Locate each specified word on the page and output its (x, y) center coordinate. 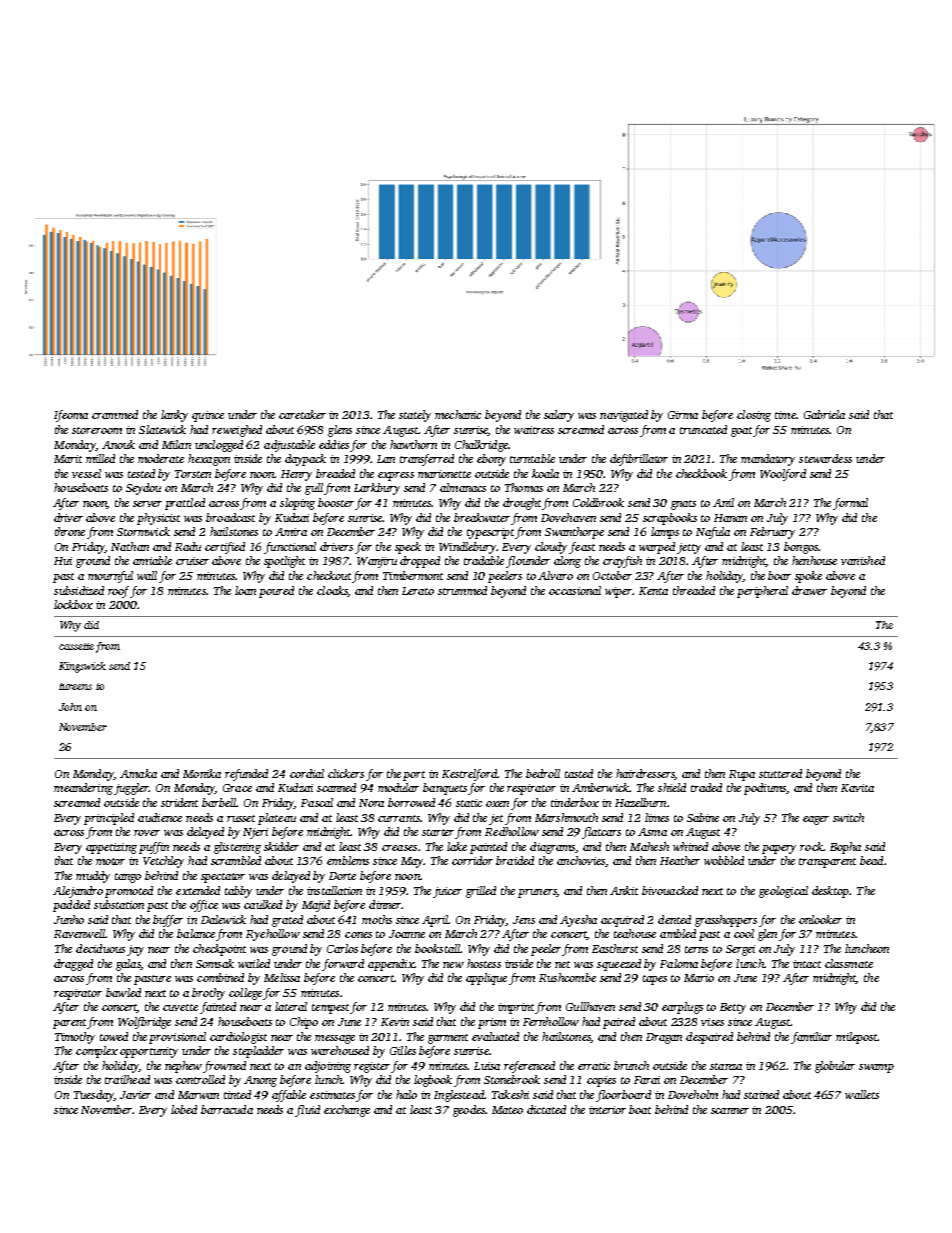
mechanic (458, 414)
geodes (469, 1111)
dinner (385, 904)
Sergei (740, 950)
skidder (281, 846)
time (785, 415)
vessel (86, 473)
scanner (730, 1111)
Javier (135, 1095)
